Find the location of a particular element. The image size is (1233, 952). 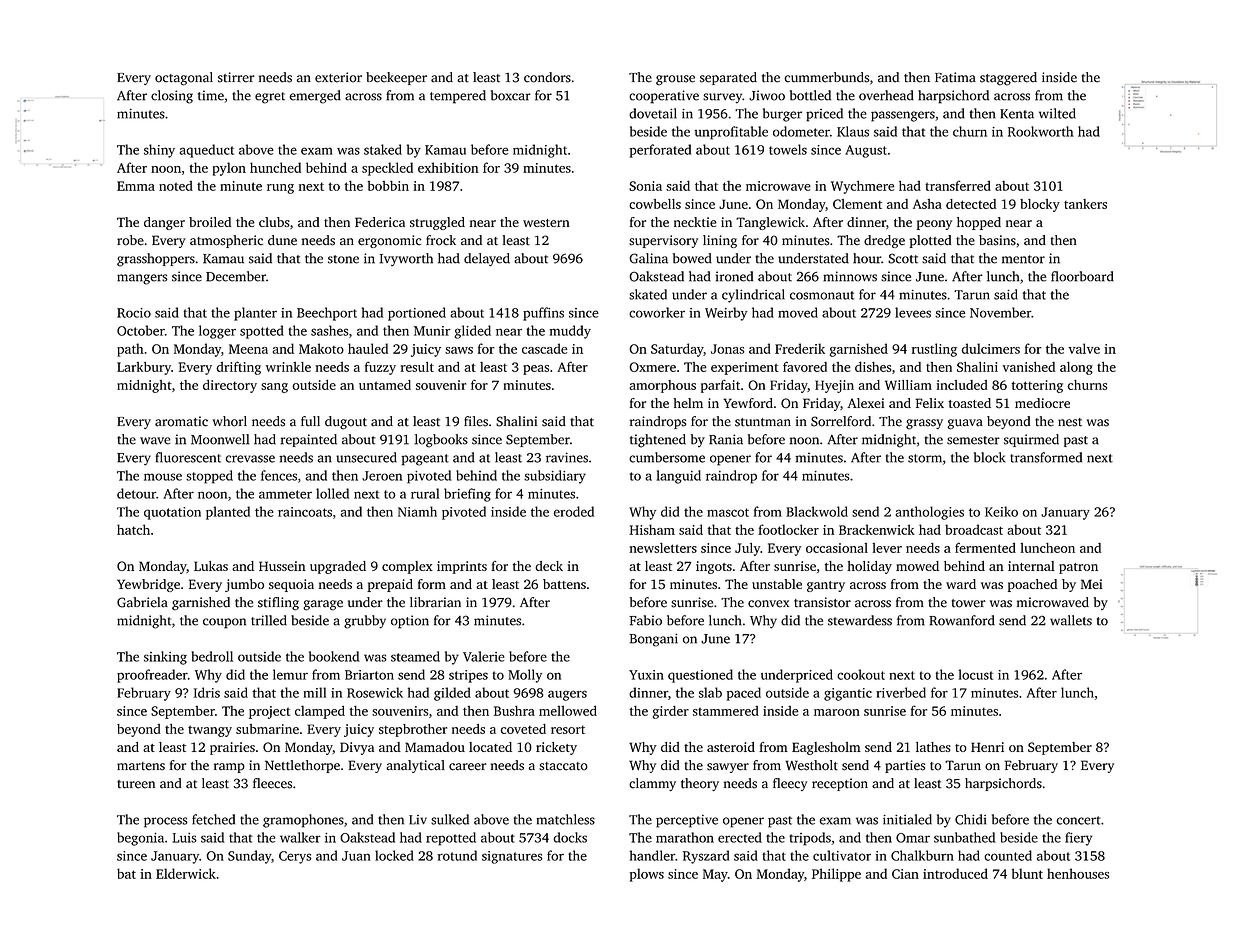

staggered is located at coordinates (1008, 79).
